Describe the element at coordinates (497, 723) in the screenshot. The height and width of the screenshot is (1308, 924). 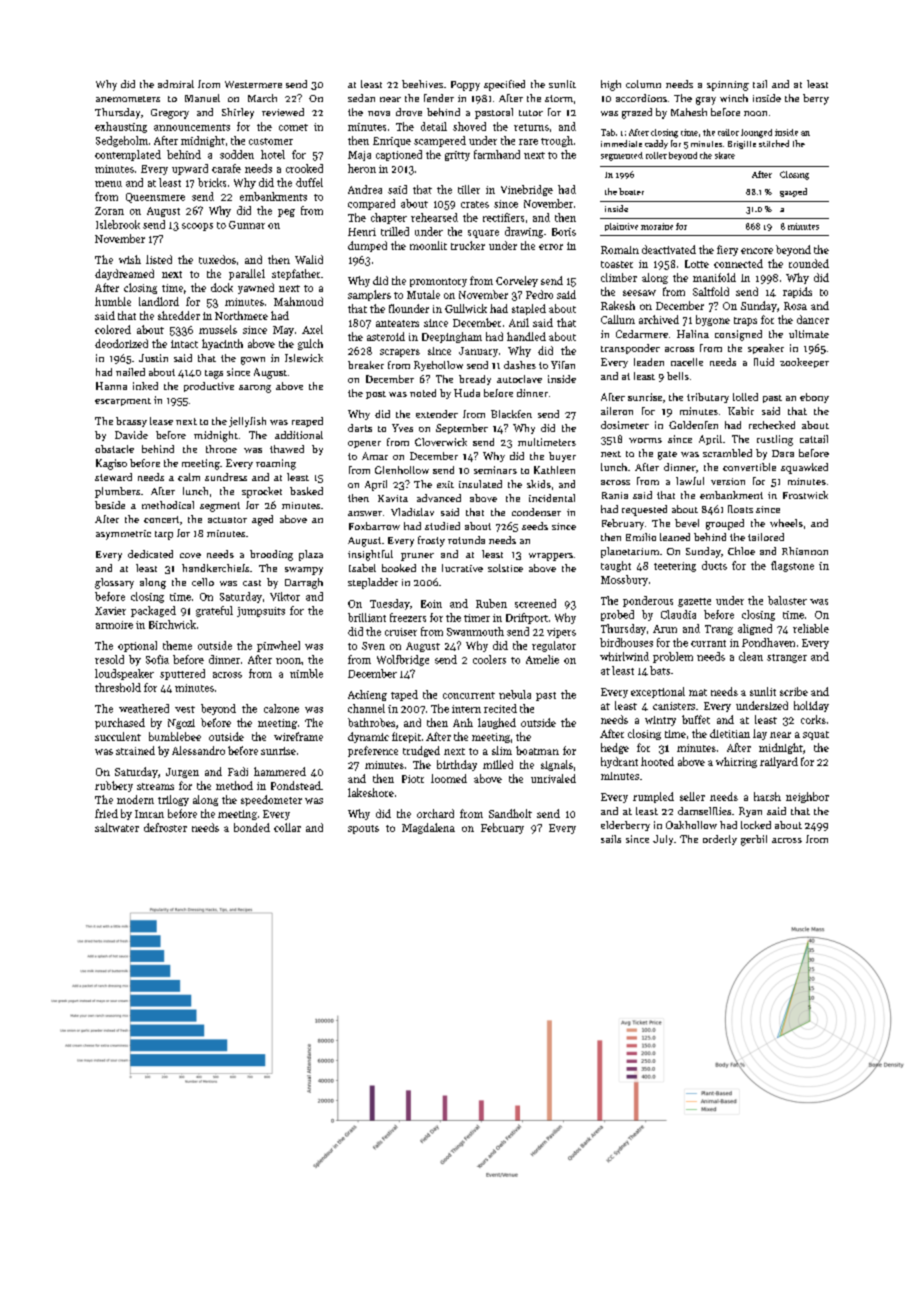
I see `laughed` at that location.
